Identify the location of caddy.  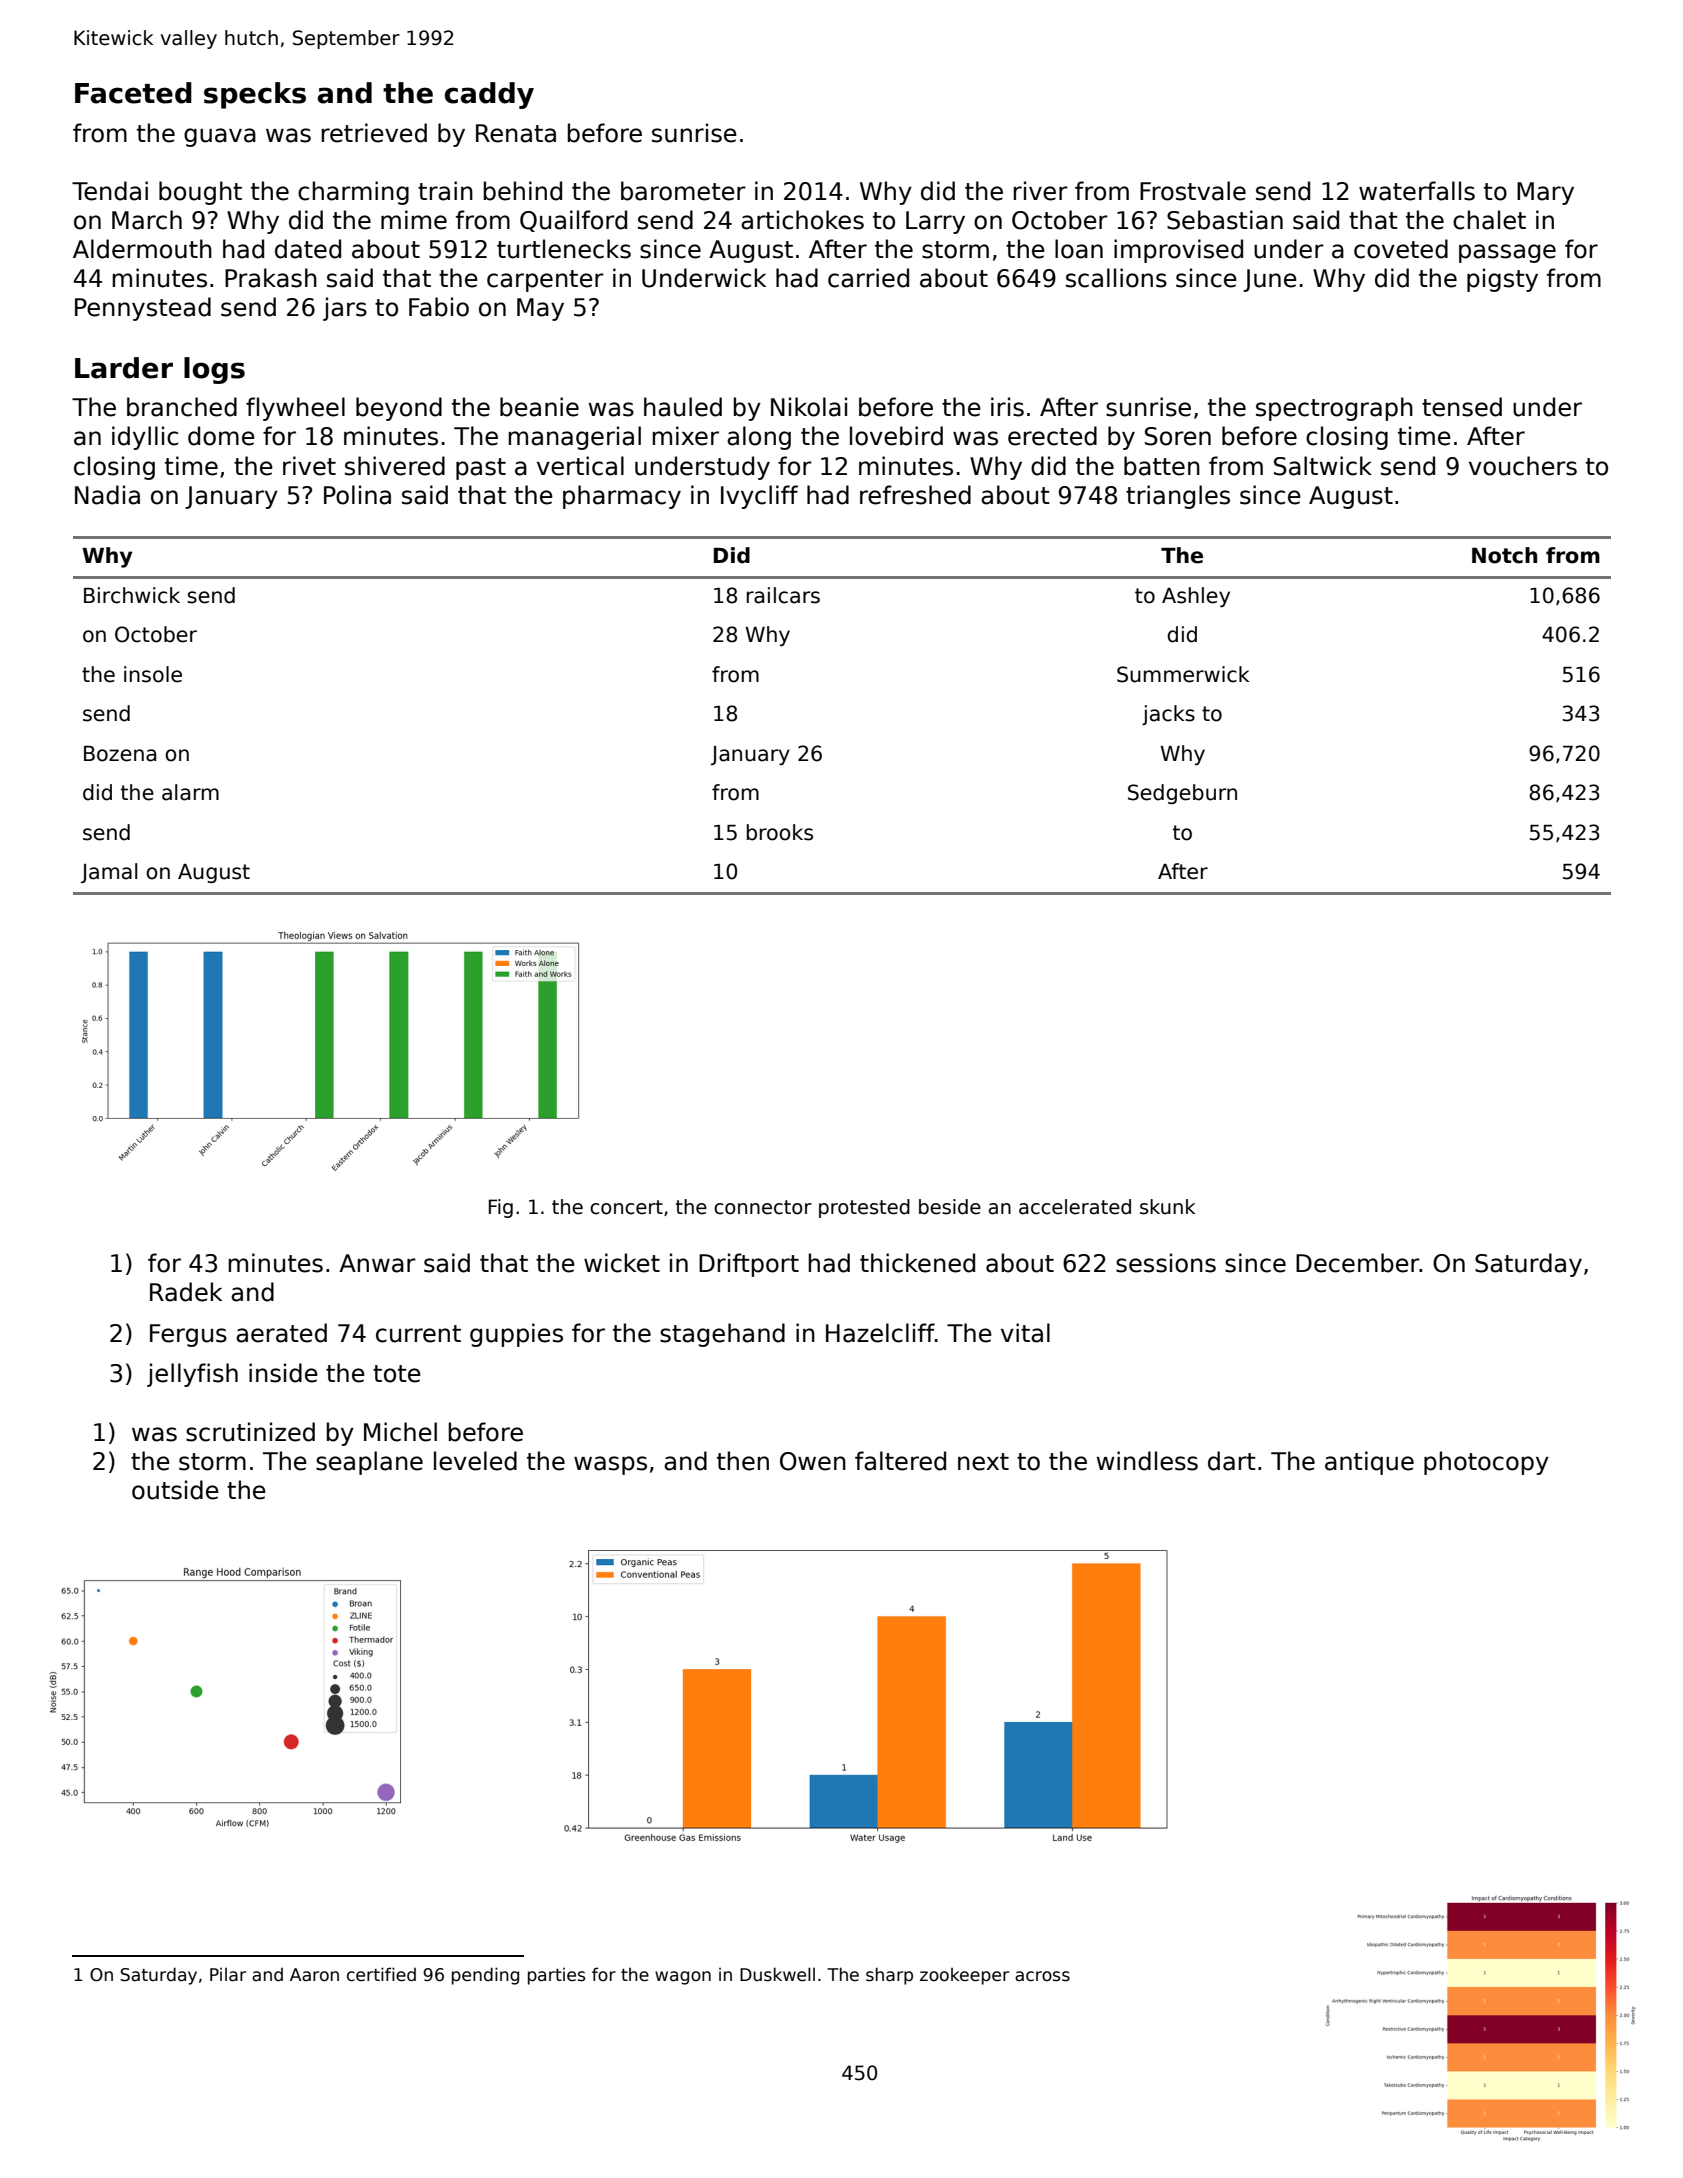
(489, 95).
